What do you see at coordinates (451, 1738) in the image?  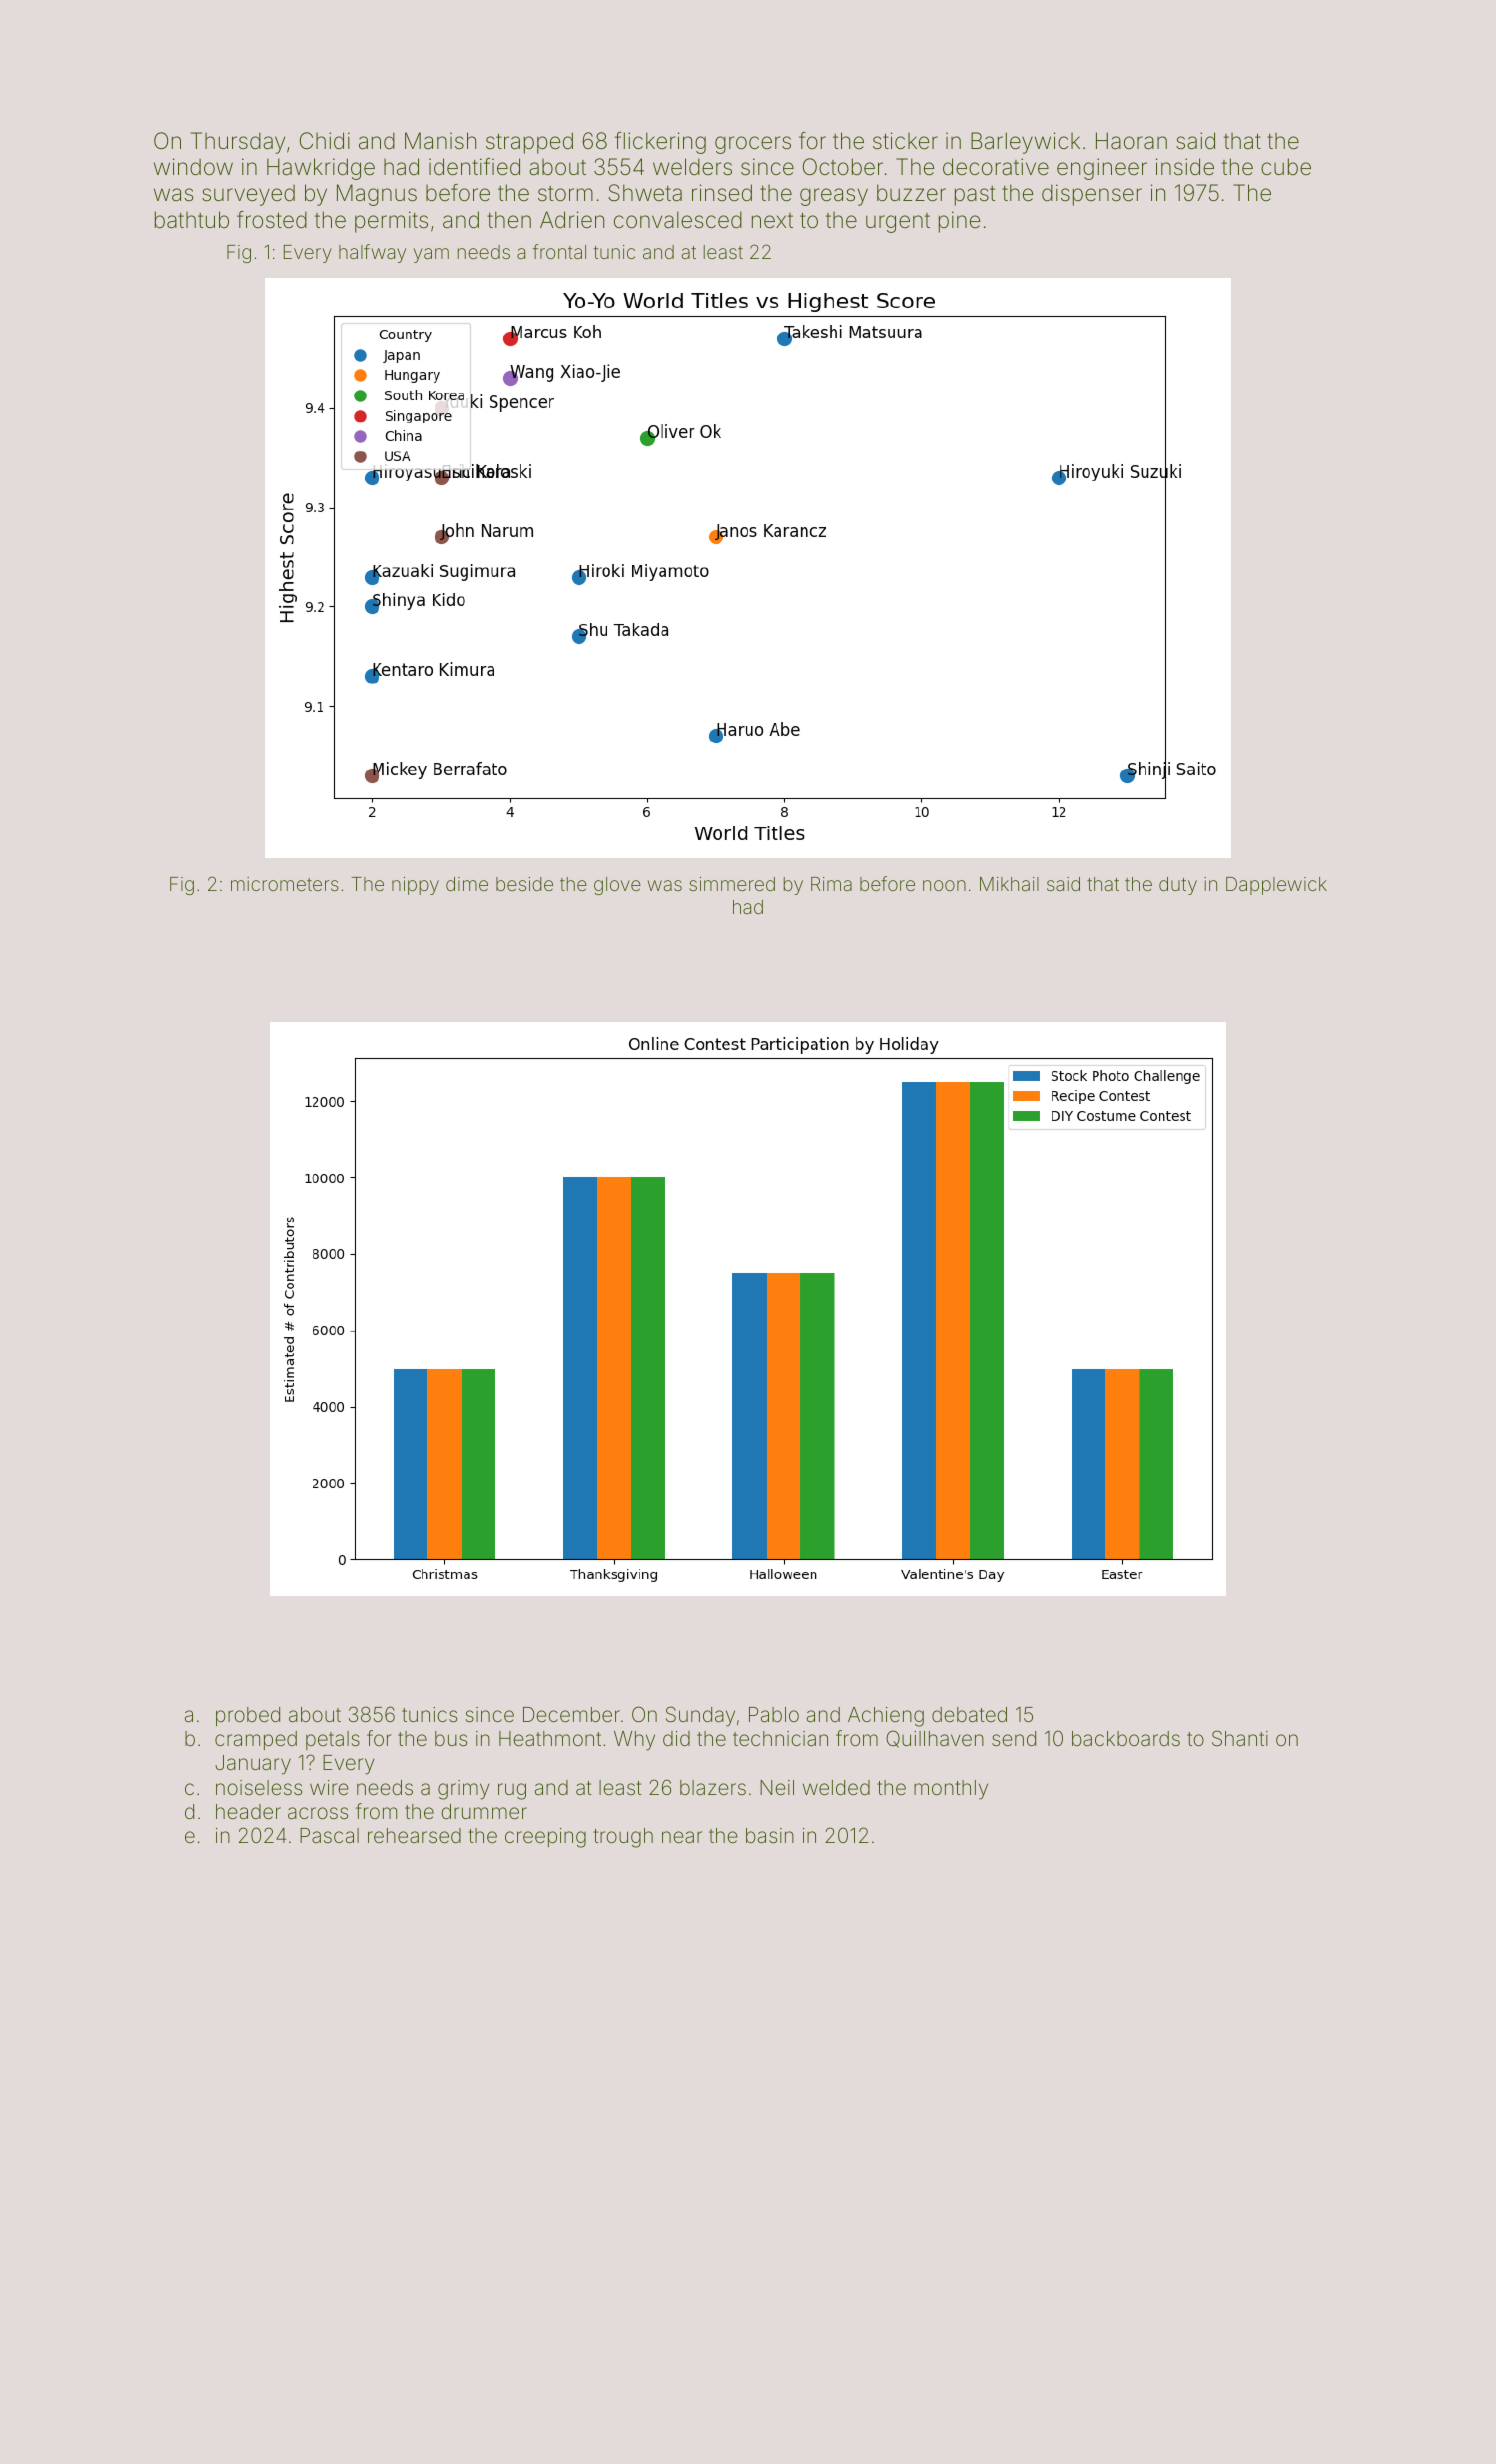 I see `bus` at bounding box center [451, 1738].
